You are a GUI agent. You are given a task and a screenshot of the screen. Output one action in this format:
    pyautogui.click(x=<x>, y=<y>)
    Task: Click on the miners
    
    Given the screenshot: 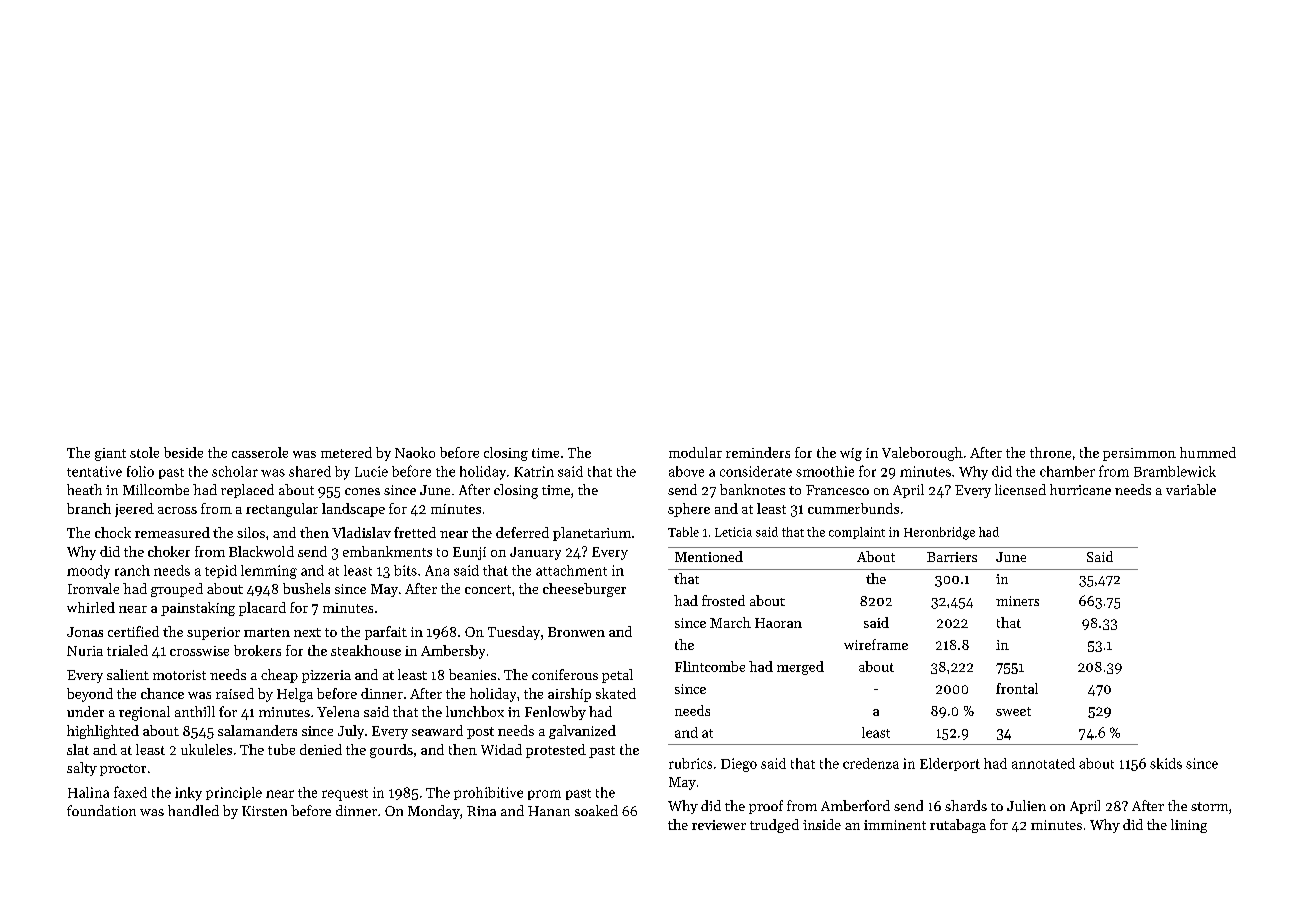 What is the action you would take?
    pyautogui.click(x=1017, y=601)
